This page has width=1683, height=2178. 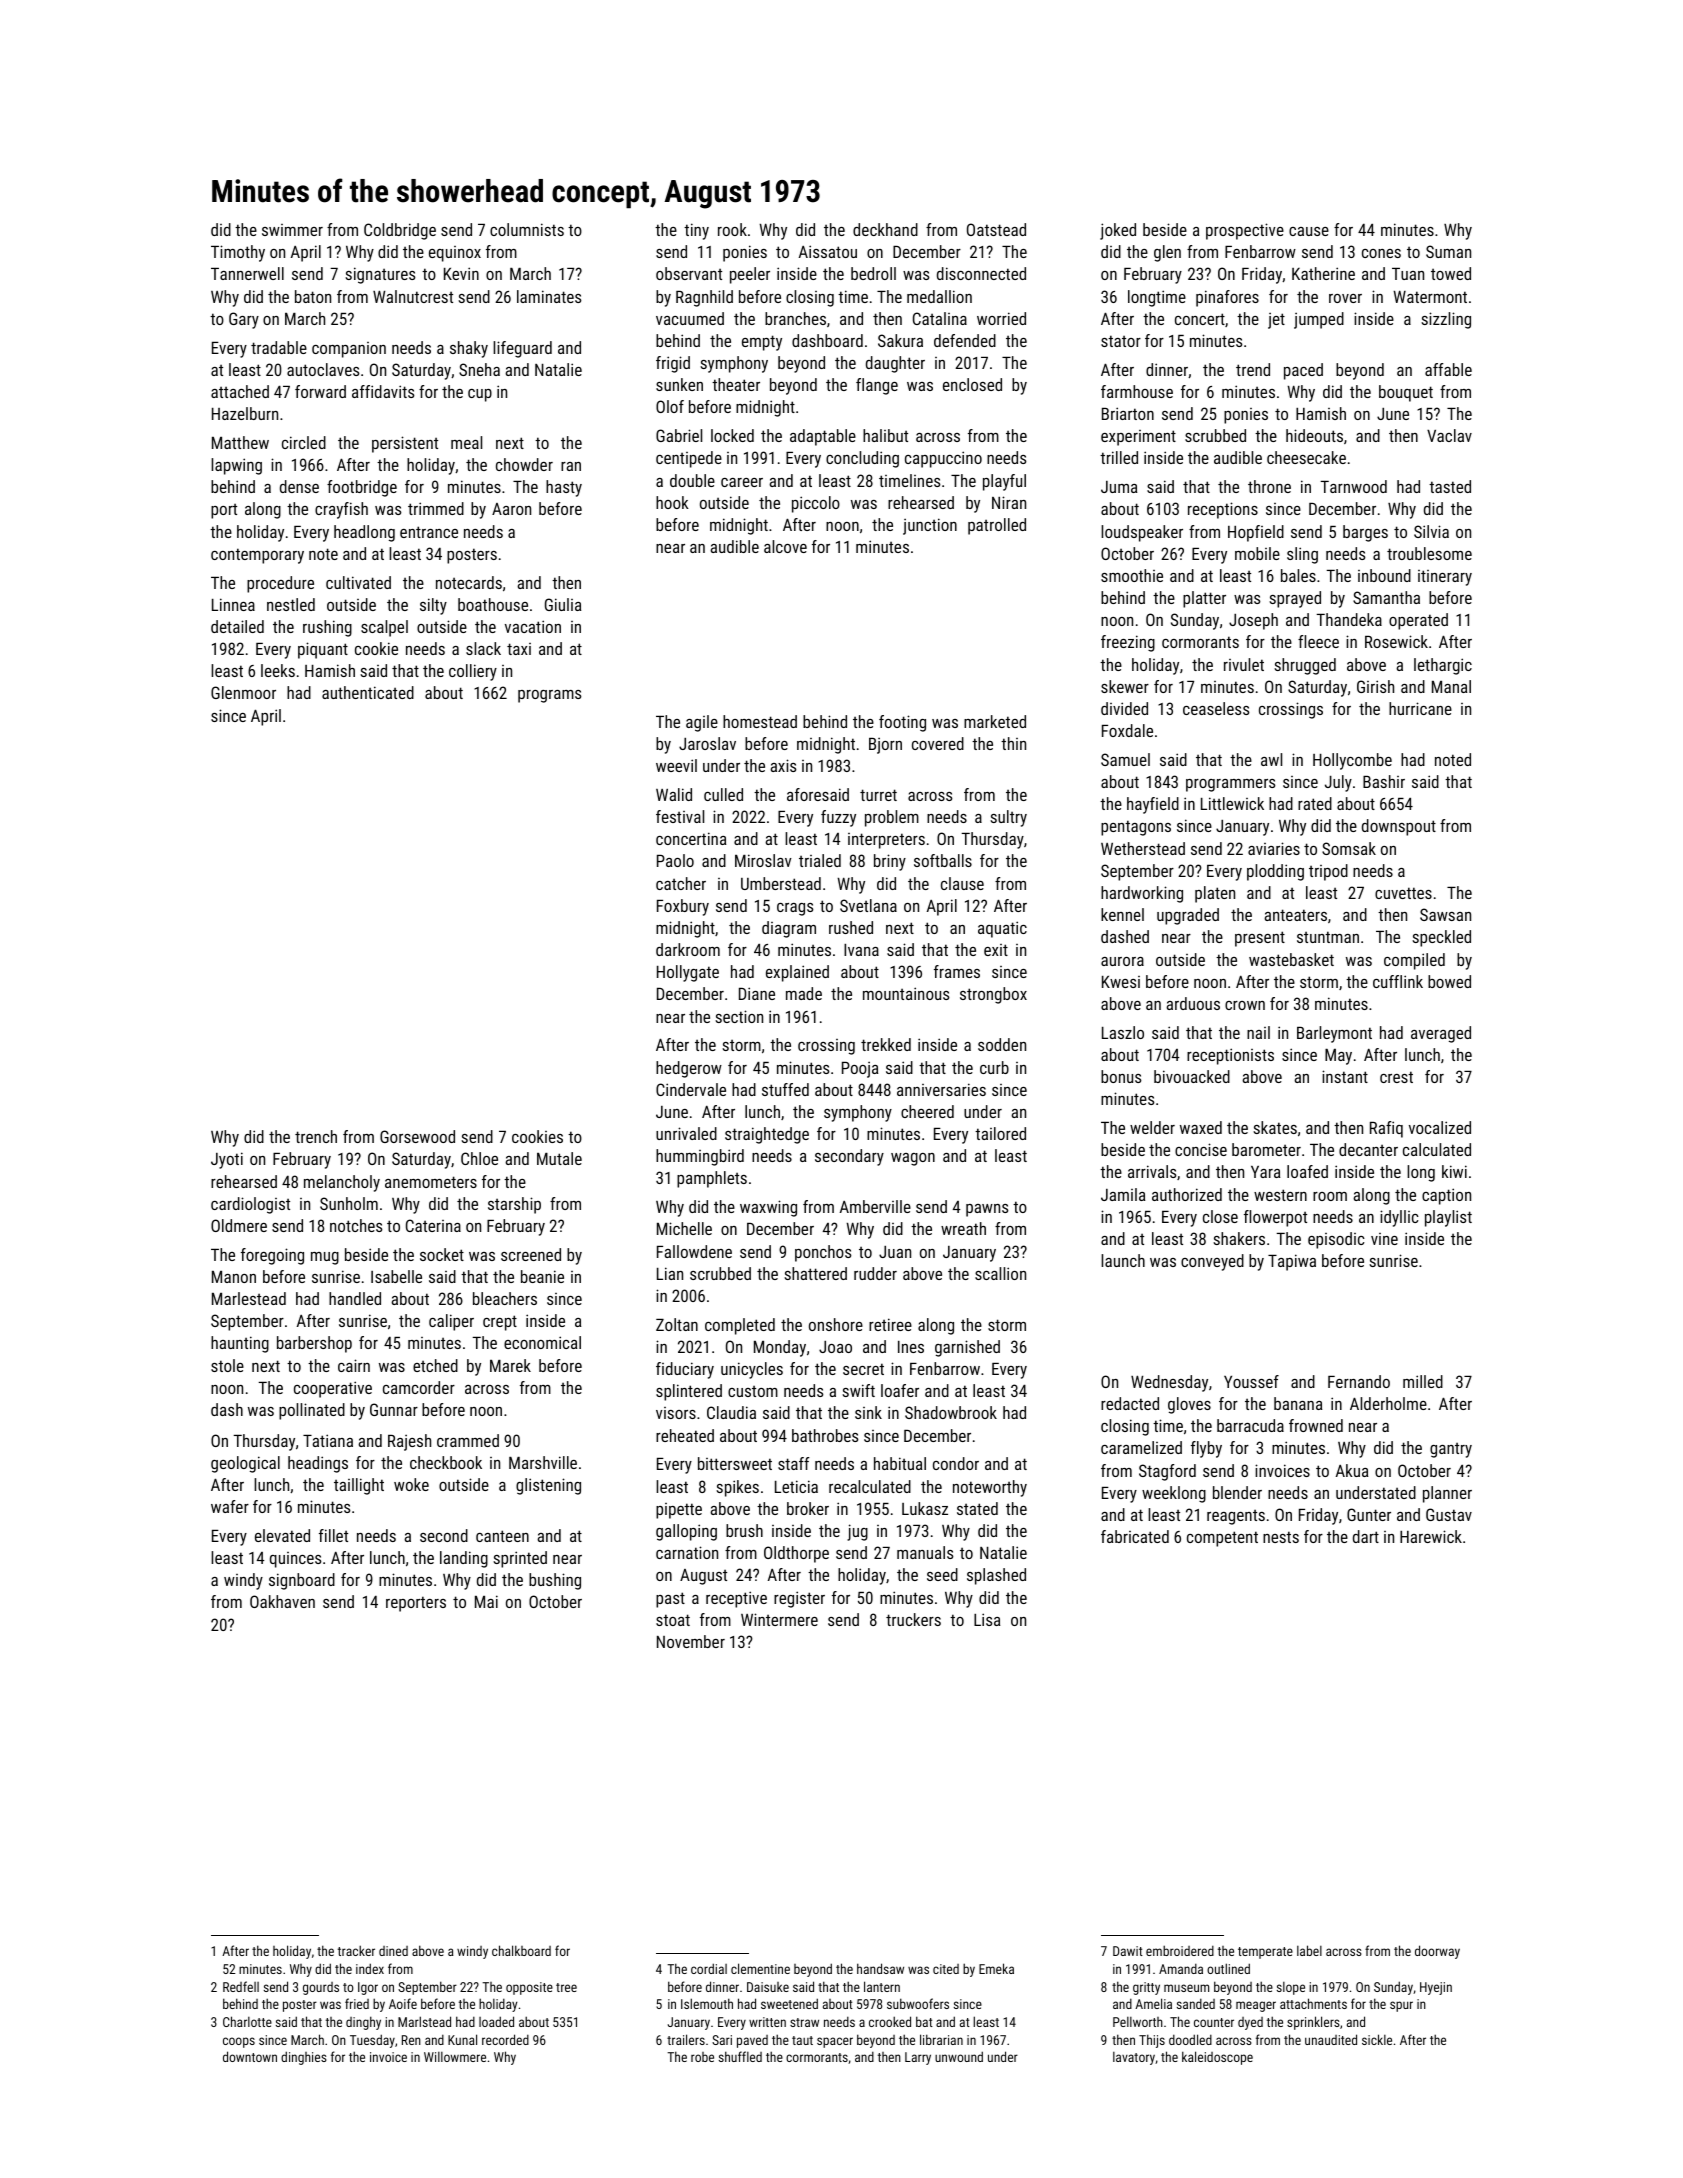 I want to click on junction, so click(x=930, y=526).
